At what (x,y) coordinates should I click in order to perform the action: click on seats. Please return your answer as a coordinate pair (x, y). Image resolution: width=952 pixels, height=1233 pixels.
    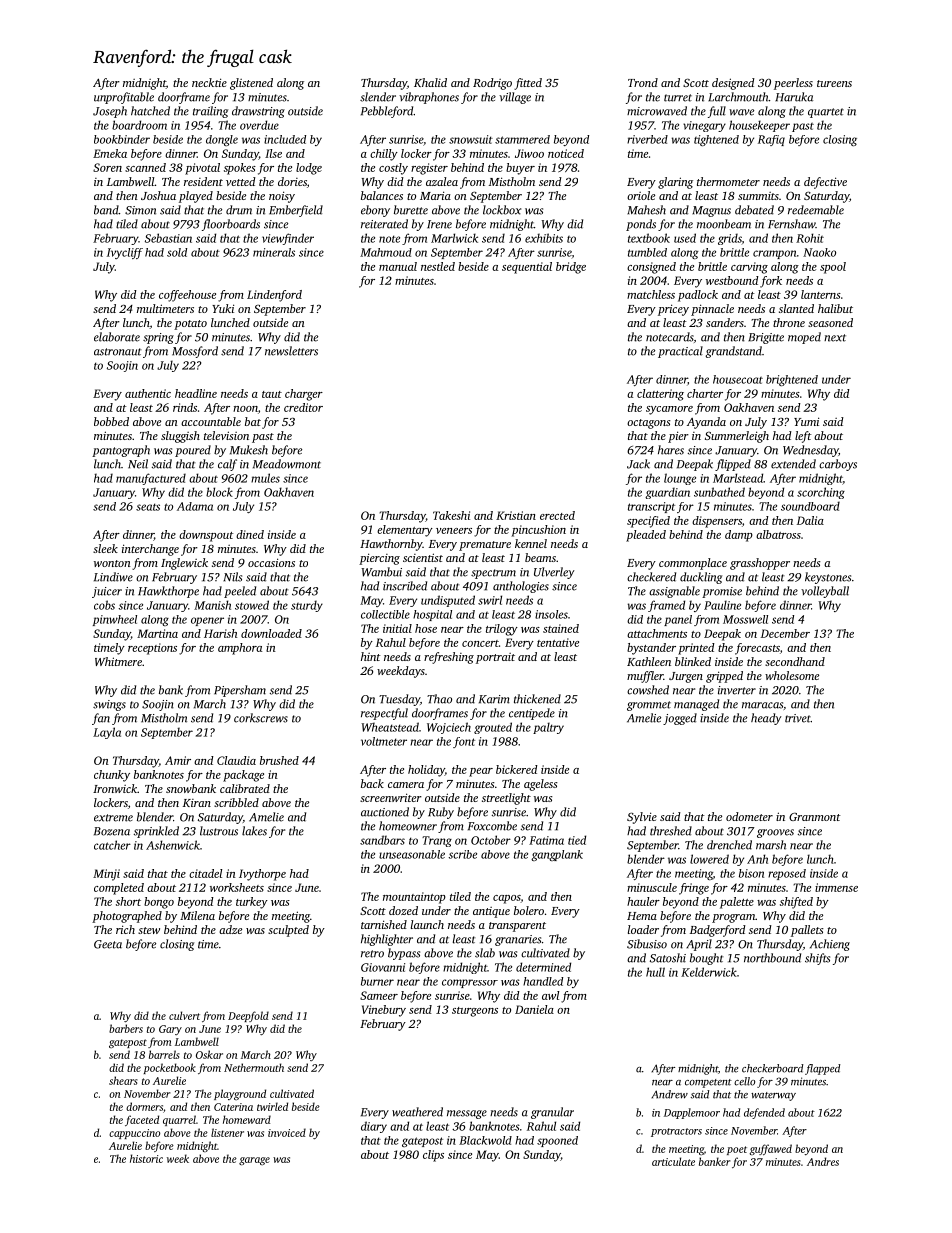
    Looking at the image, I should click on (148, 507).
